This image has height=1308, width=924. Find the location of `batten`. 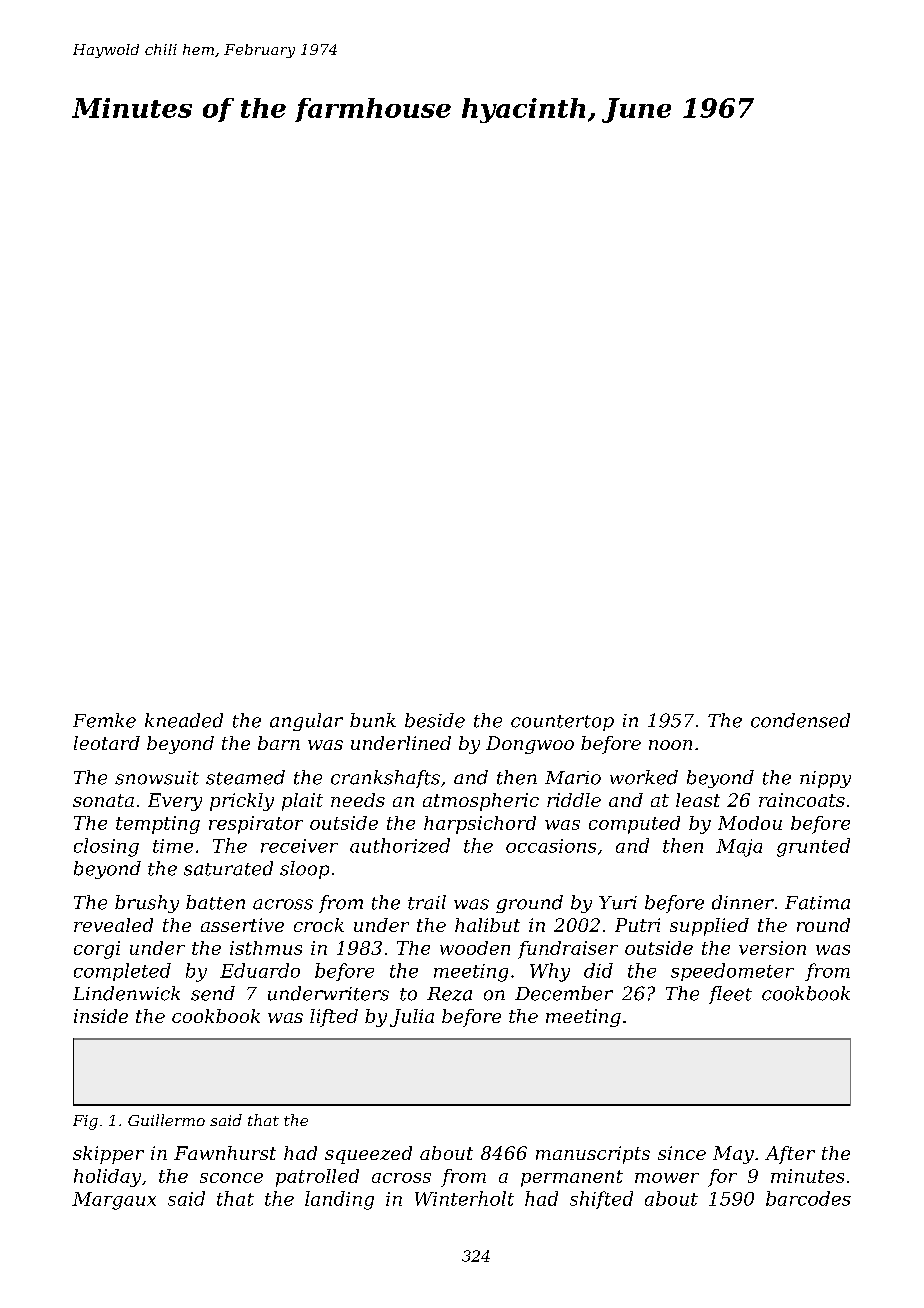

batten is located at coordinates (215, 902).
